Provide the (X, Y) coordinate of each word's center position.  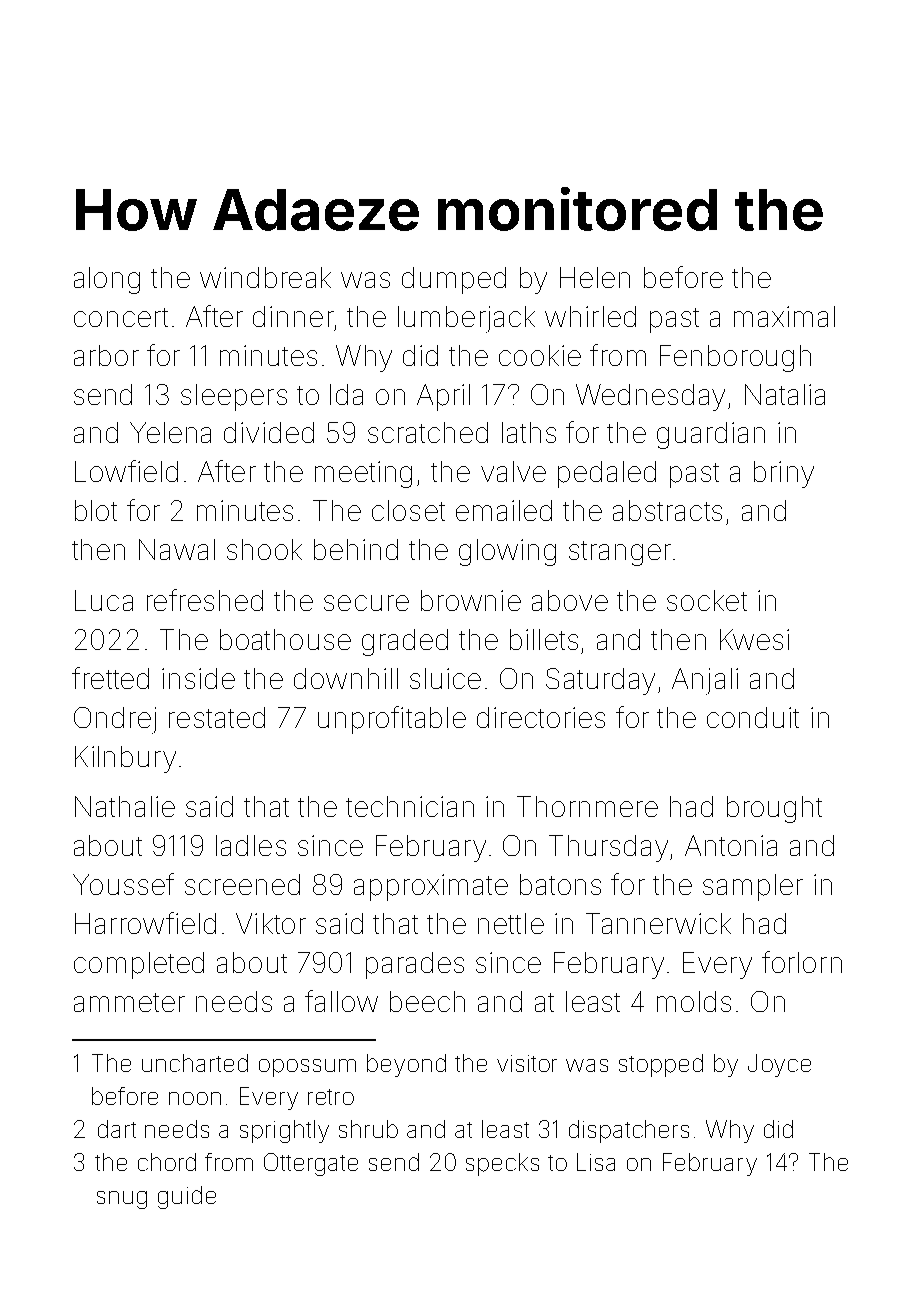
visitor (527, 1063)
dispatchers (629, 1131)
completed (139, 965)
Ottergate (311, 1164)
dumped (454, 280)
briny (784, 474)
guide (187, 1197)
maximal (784, 316)
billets (544, 639)
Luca (104, 600)
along (107, 280)
